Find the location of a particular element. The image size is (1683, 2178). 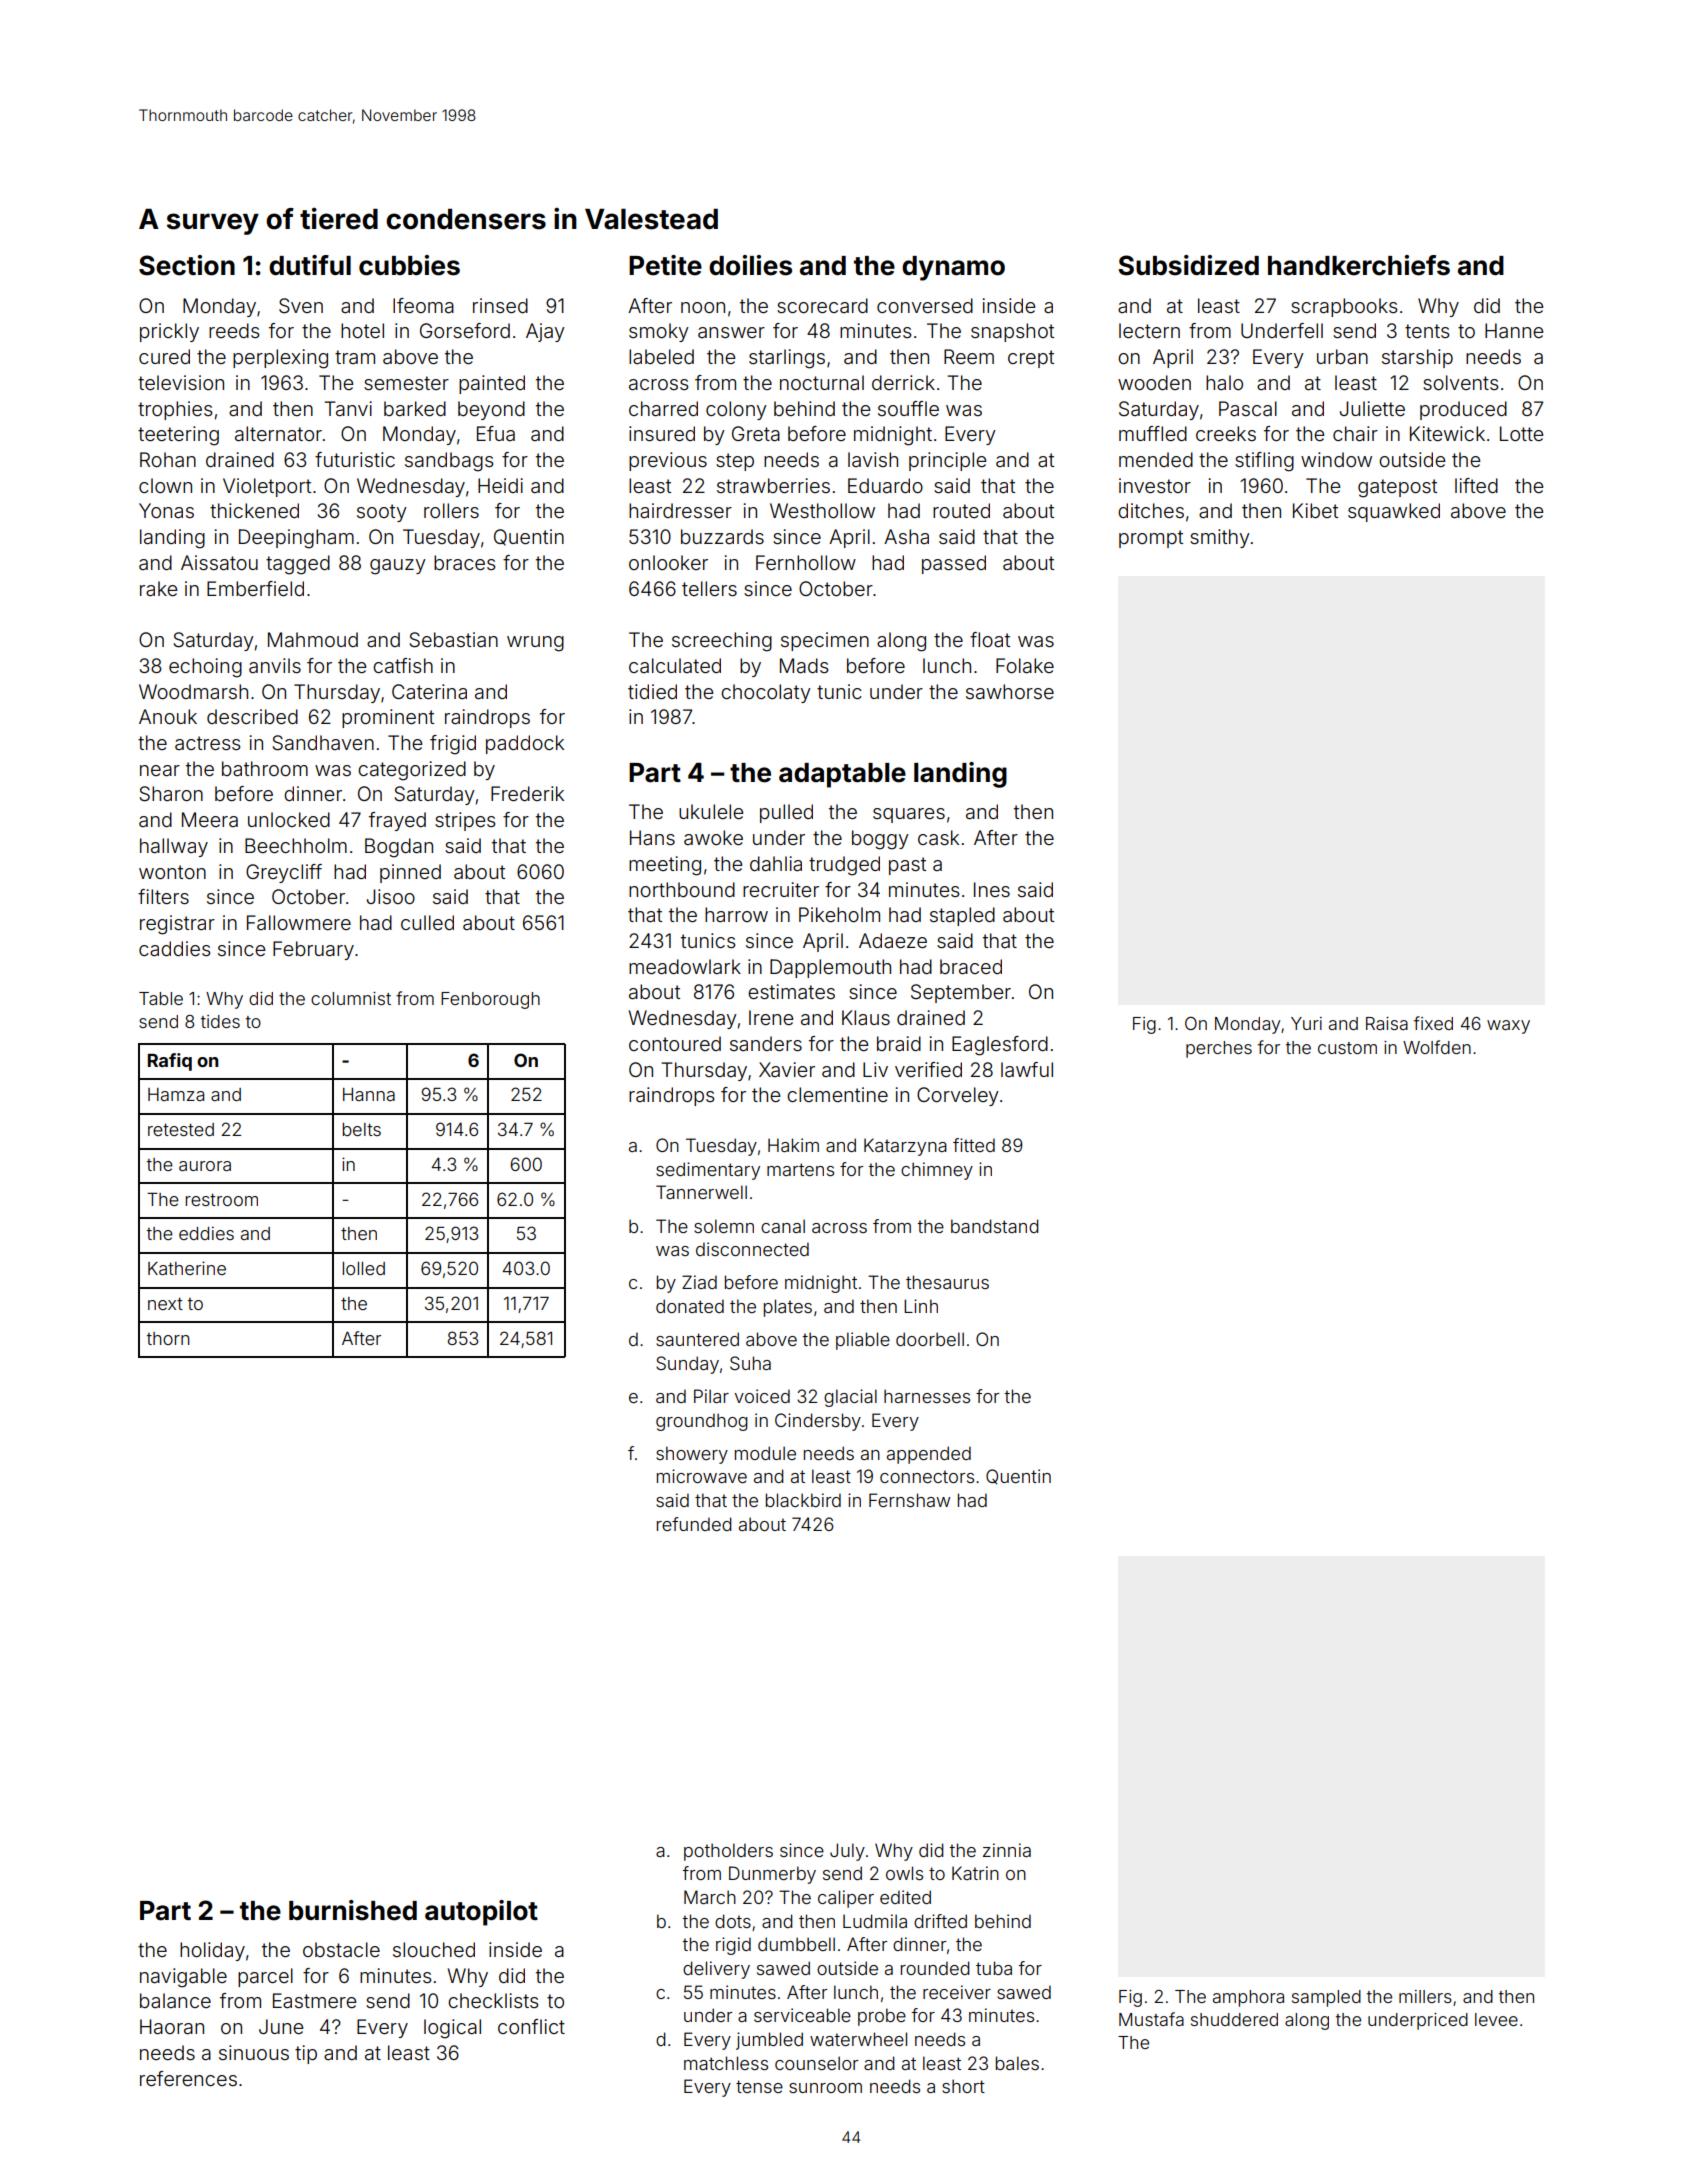

awoke is located at coordinates (713, 837).
